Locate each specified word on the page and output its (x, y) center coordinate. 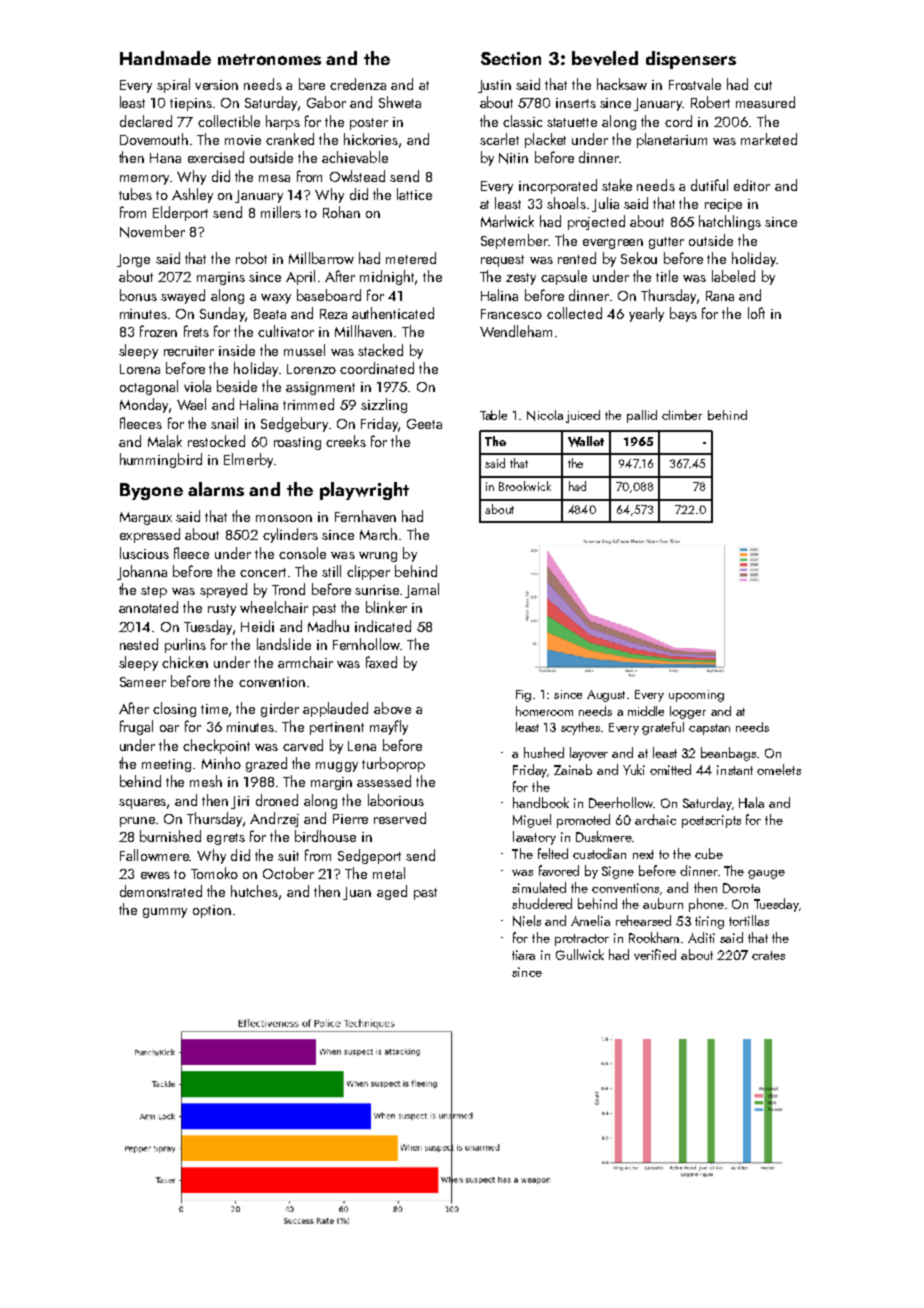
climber (682, 415)
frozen (158, 331)
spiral (173, 85)
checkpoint (216, 746)
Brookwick (525, 486)
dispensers (691, 60)
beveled (605, 58)
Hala (751, 802)
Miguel (532, 821)
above (392, 708)
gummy (165, 913)
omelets (779, 769)
